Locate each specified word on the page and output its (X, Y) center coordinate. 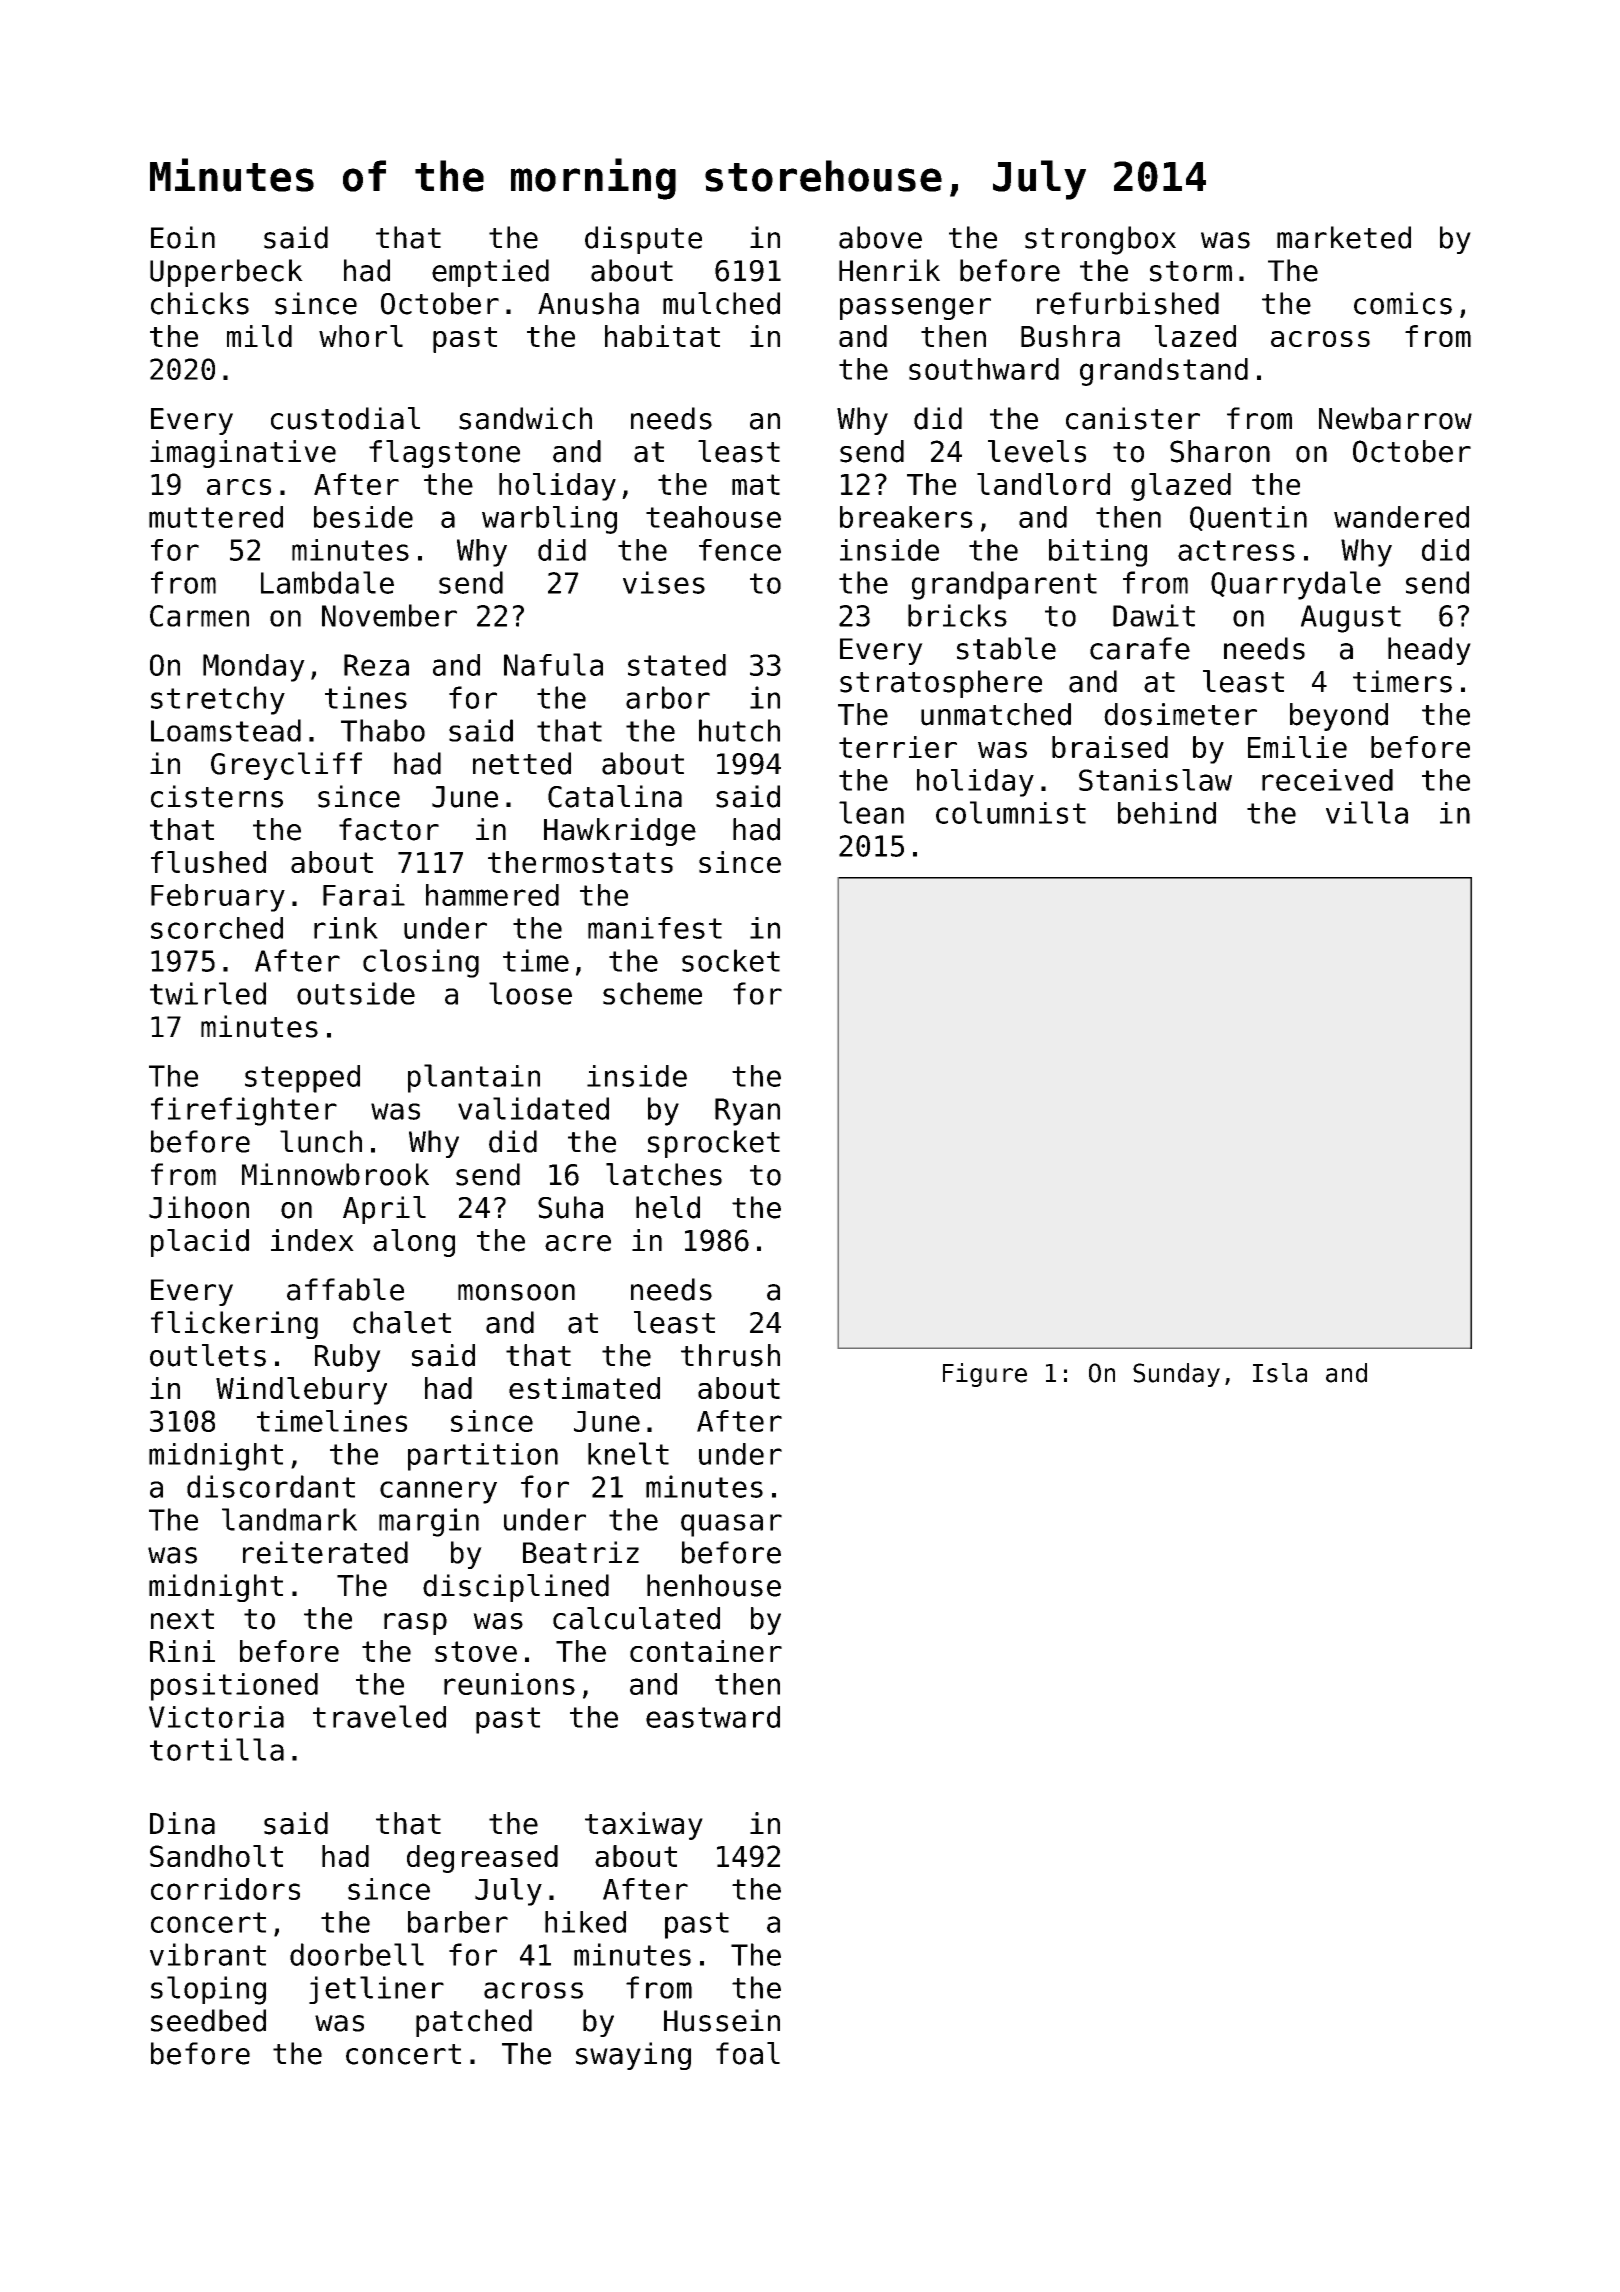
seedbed (208, 2020)
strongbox (1100, 240)
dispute (643, 240)
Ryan (747, 1112)
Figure (985, 1375)
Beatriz (581, 1552)
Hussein (722, 2020)
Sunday (1176, 1375)
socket (731, 960)
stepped (302, 1079)
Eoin (183, 237)
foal (748, 2053)
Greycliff (286, 766)
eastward (713, 1717)
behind (1167, 813)
